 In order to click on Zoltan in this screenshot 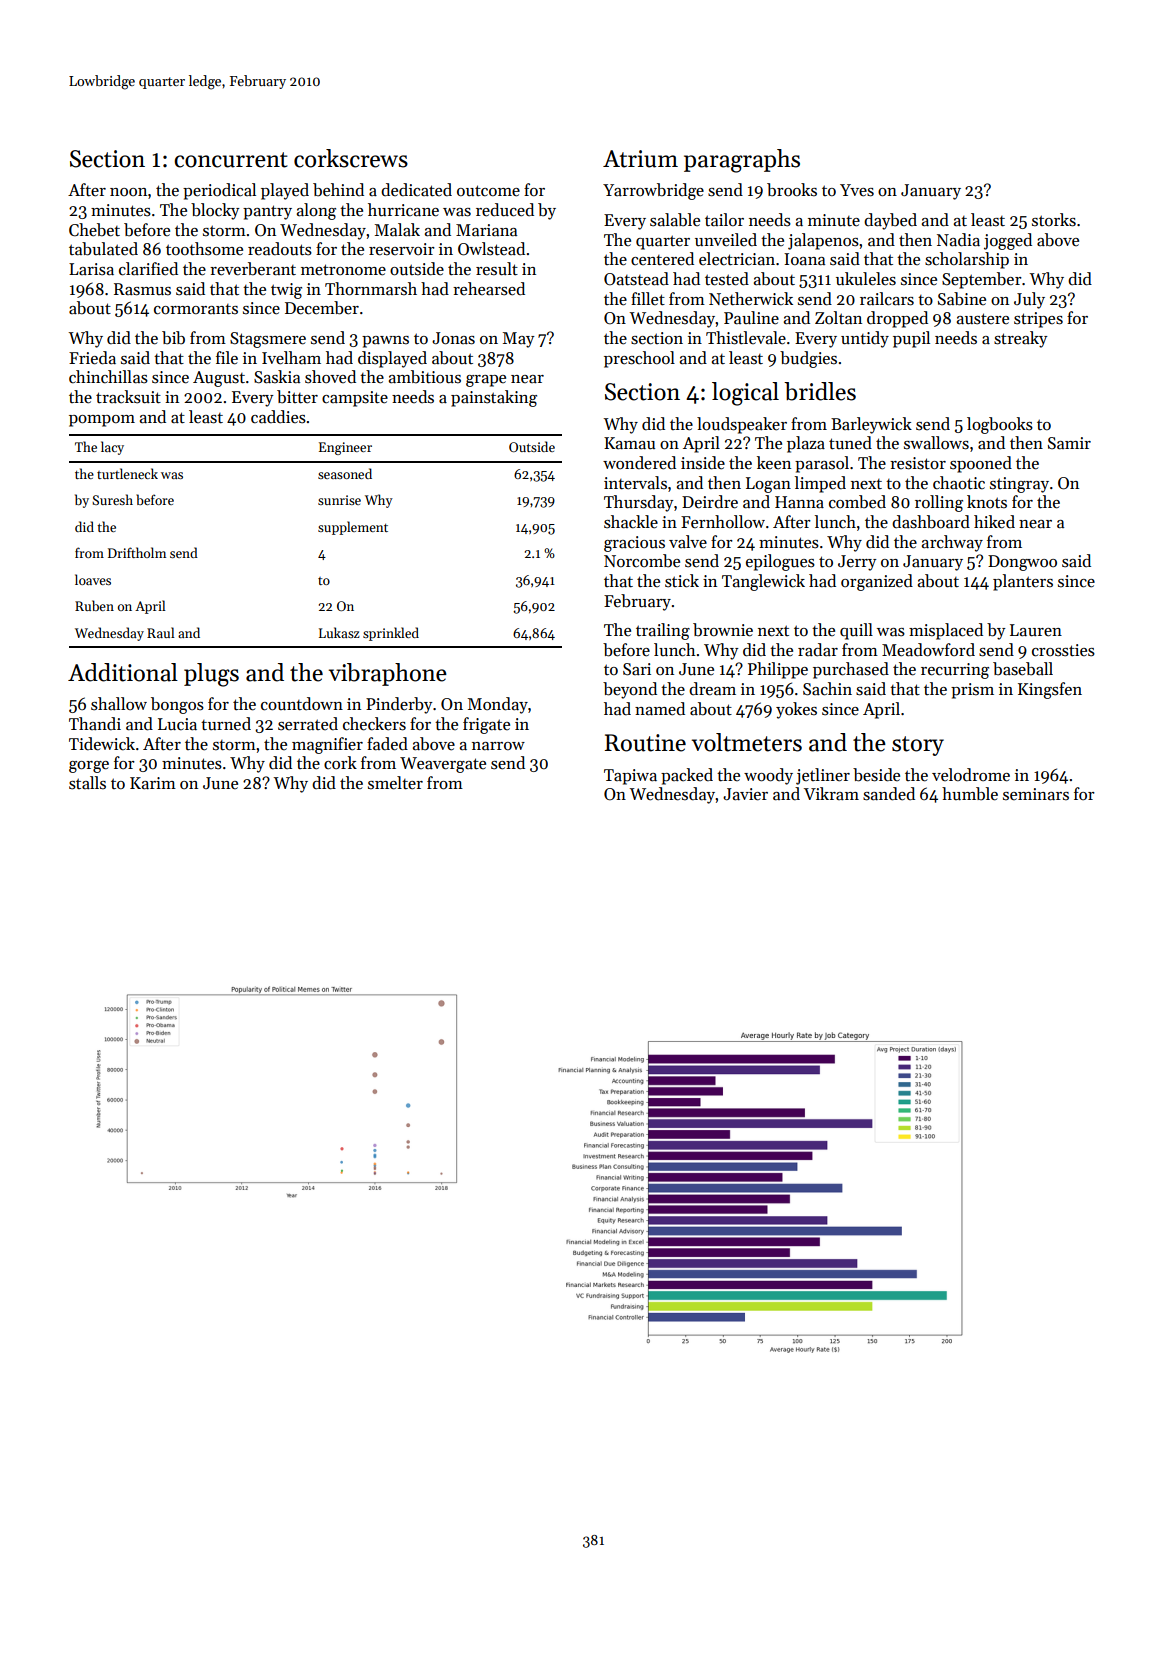, I will do `click(838, 318)`.
